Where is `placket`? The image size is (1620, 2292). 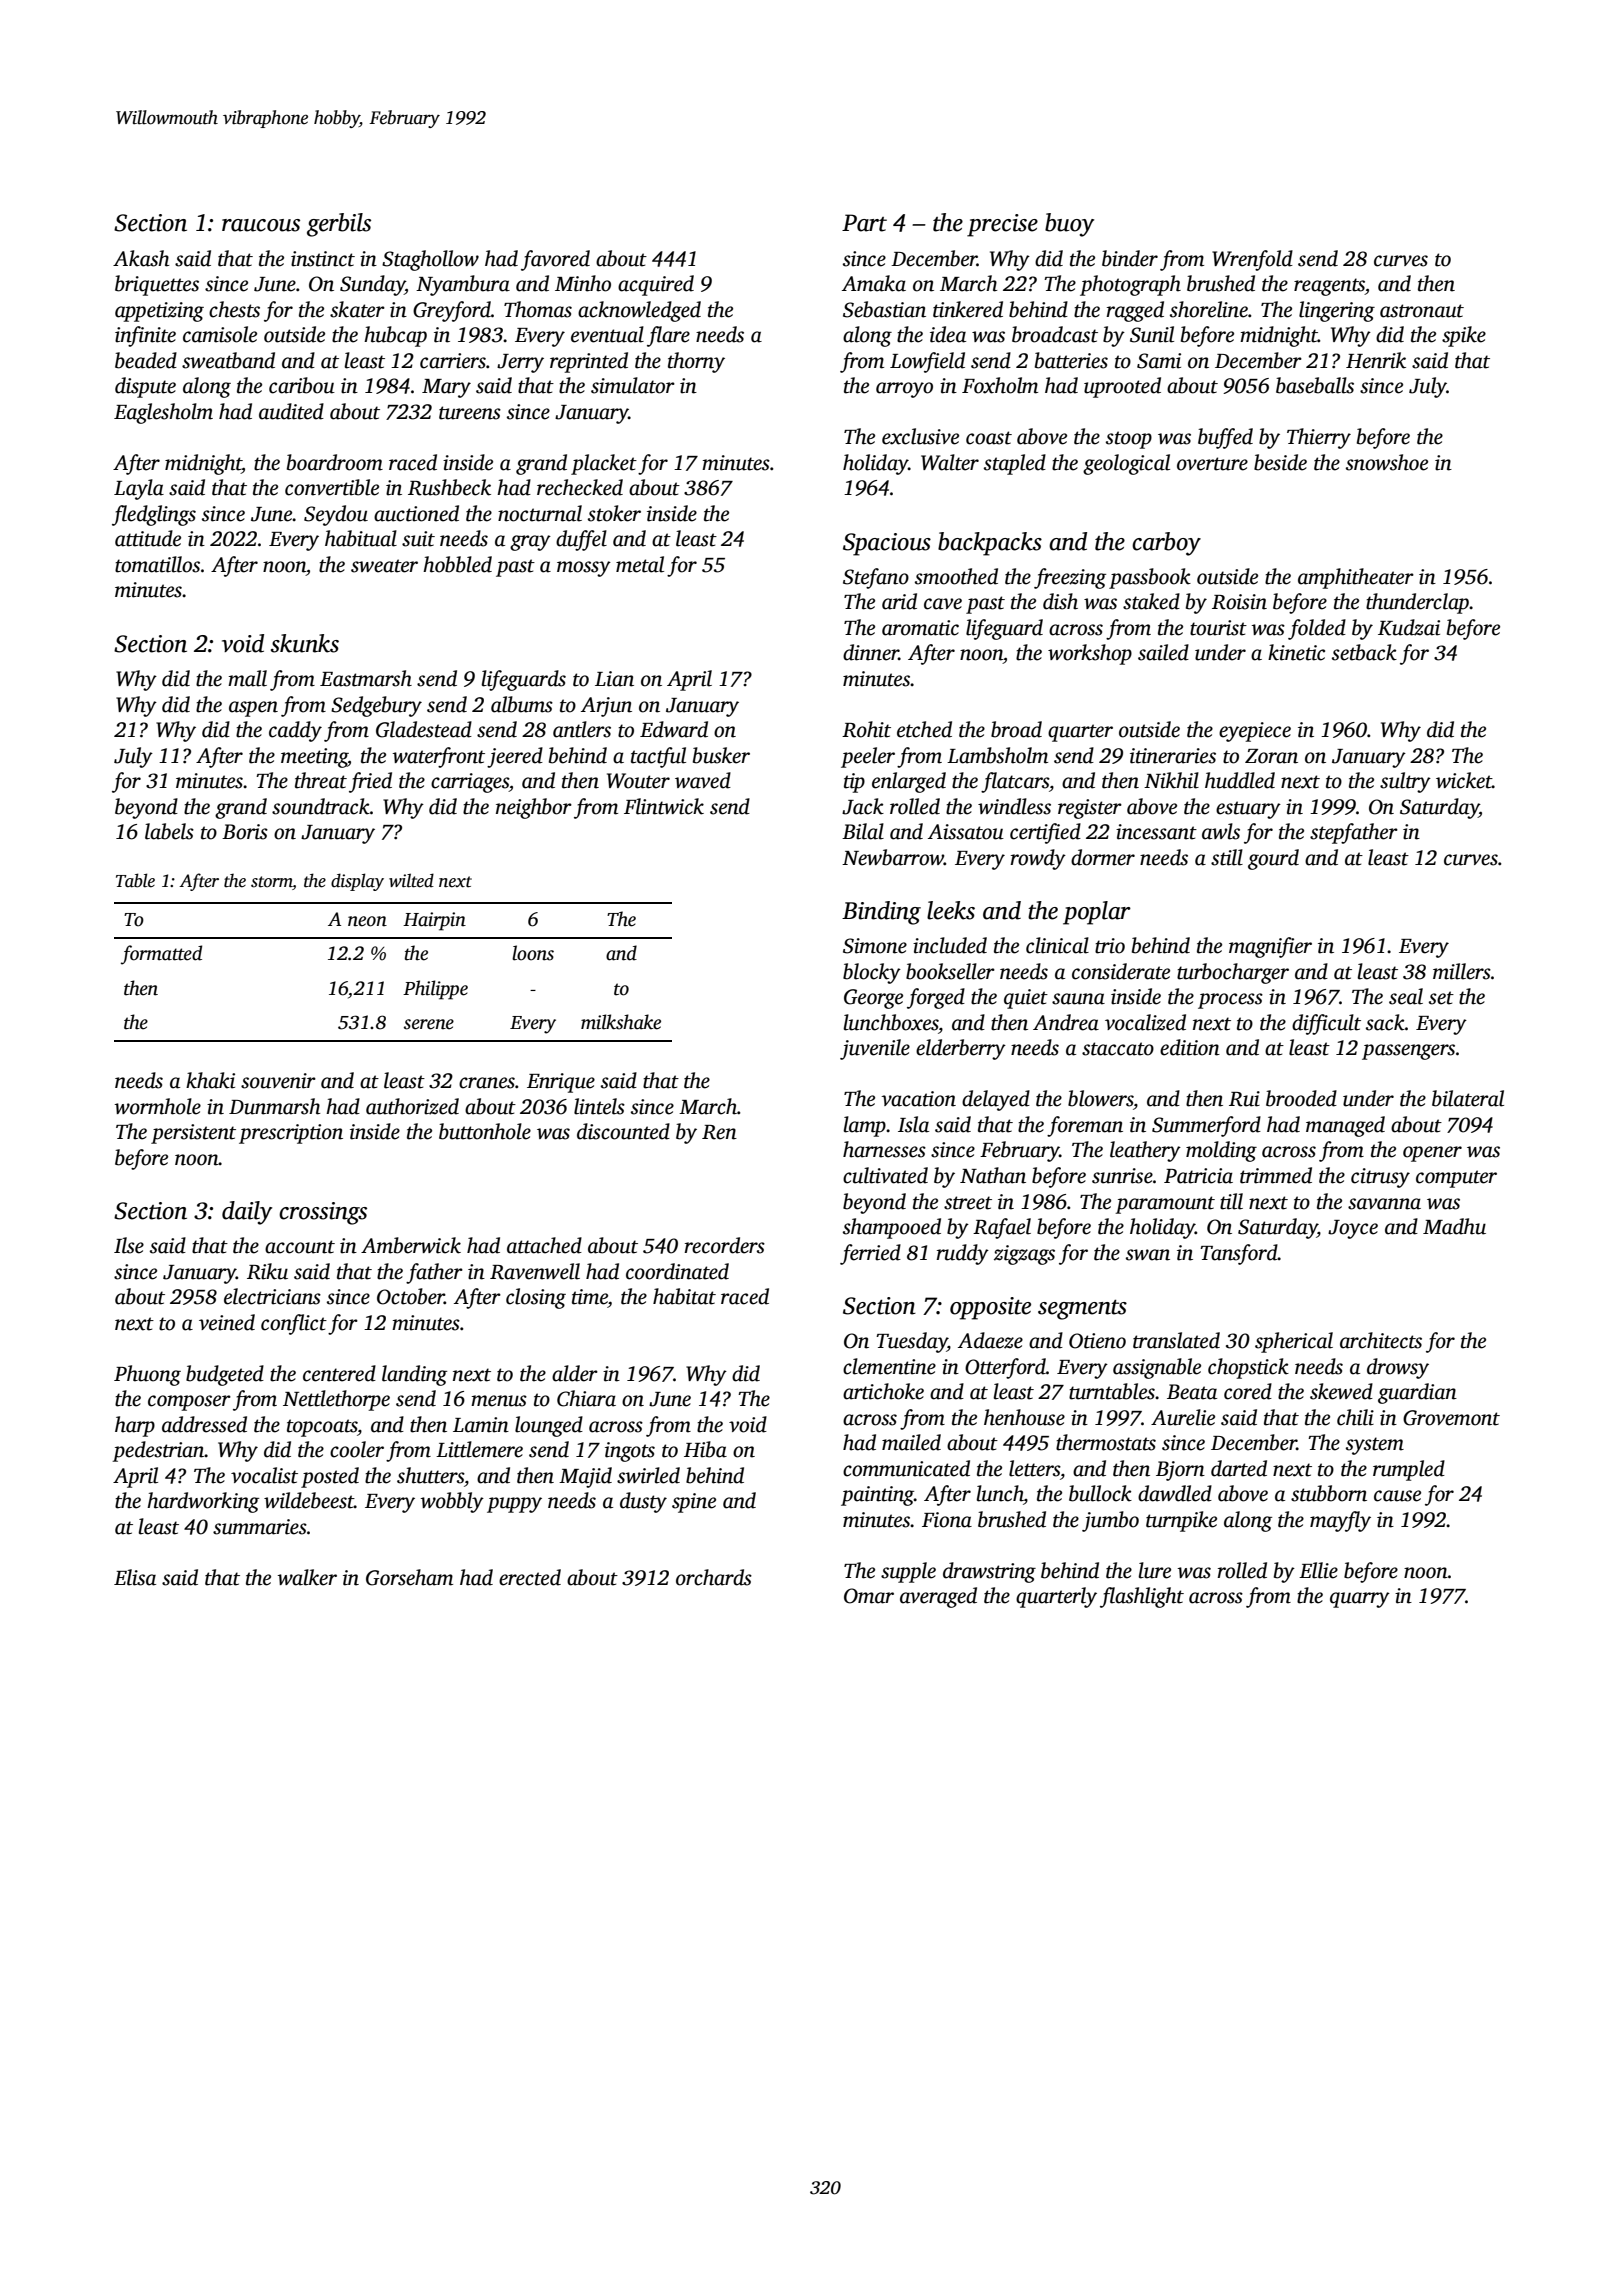
placket is located at coordinates (604, 464).
